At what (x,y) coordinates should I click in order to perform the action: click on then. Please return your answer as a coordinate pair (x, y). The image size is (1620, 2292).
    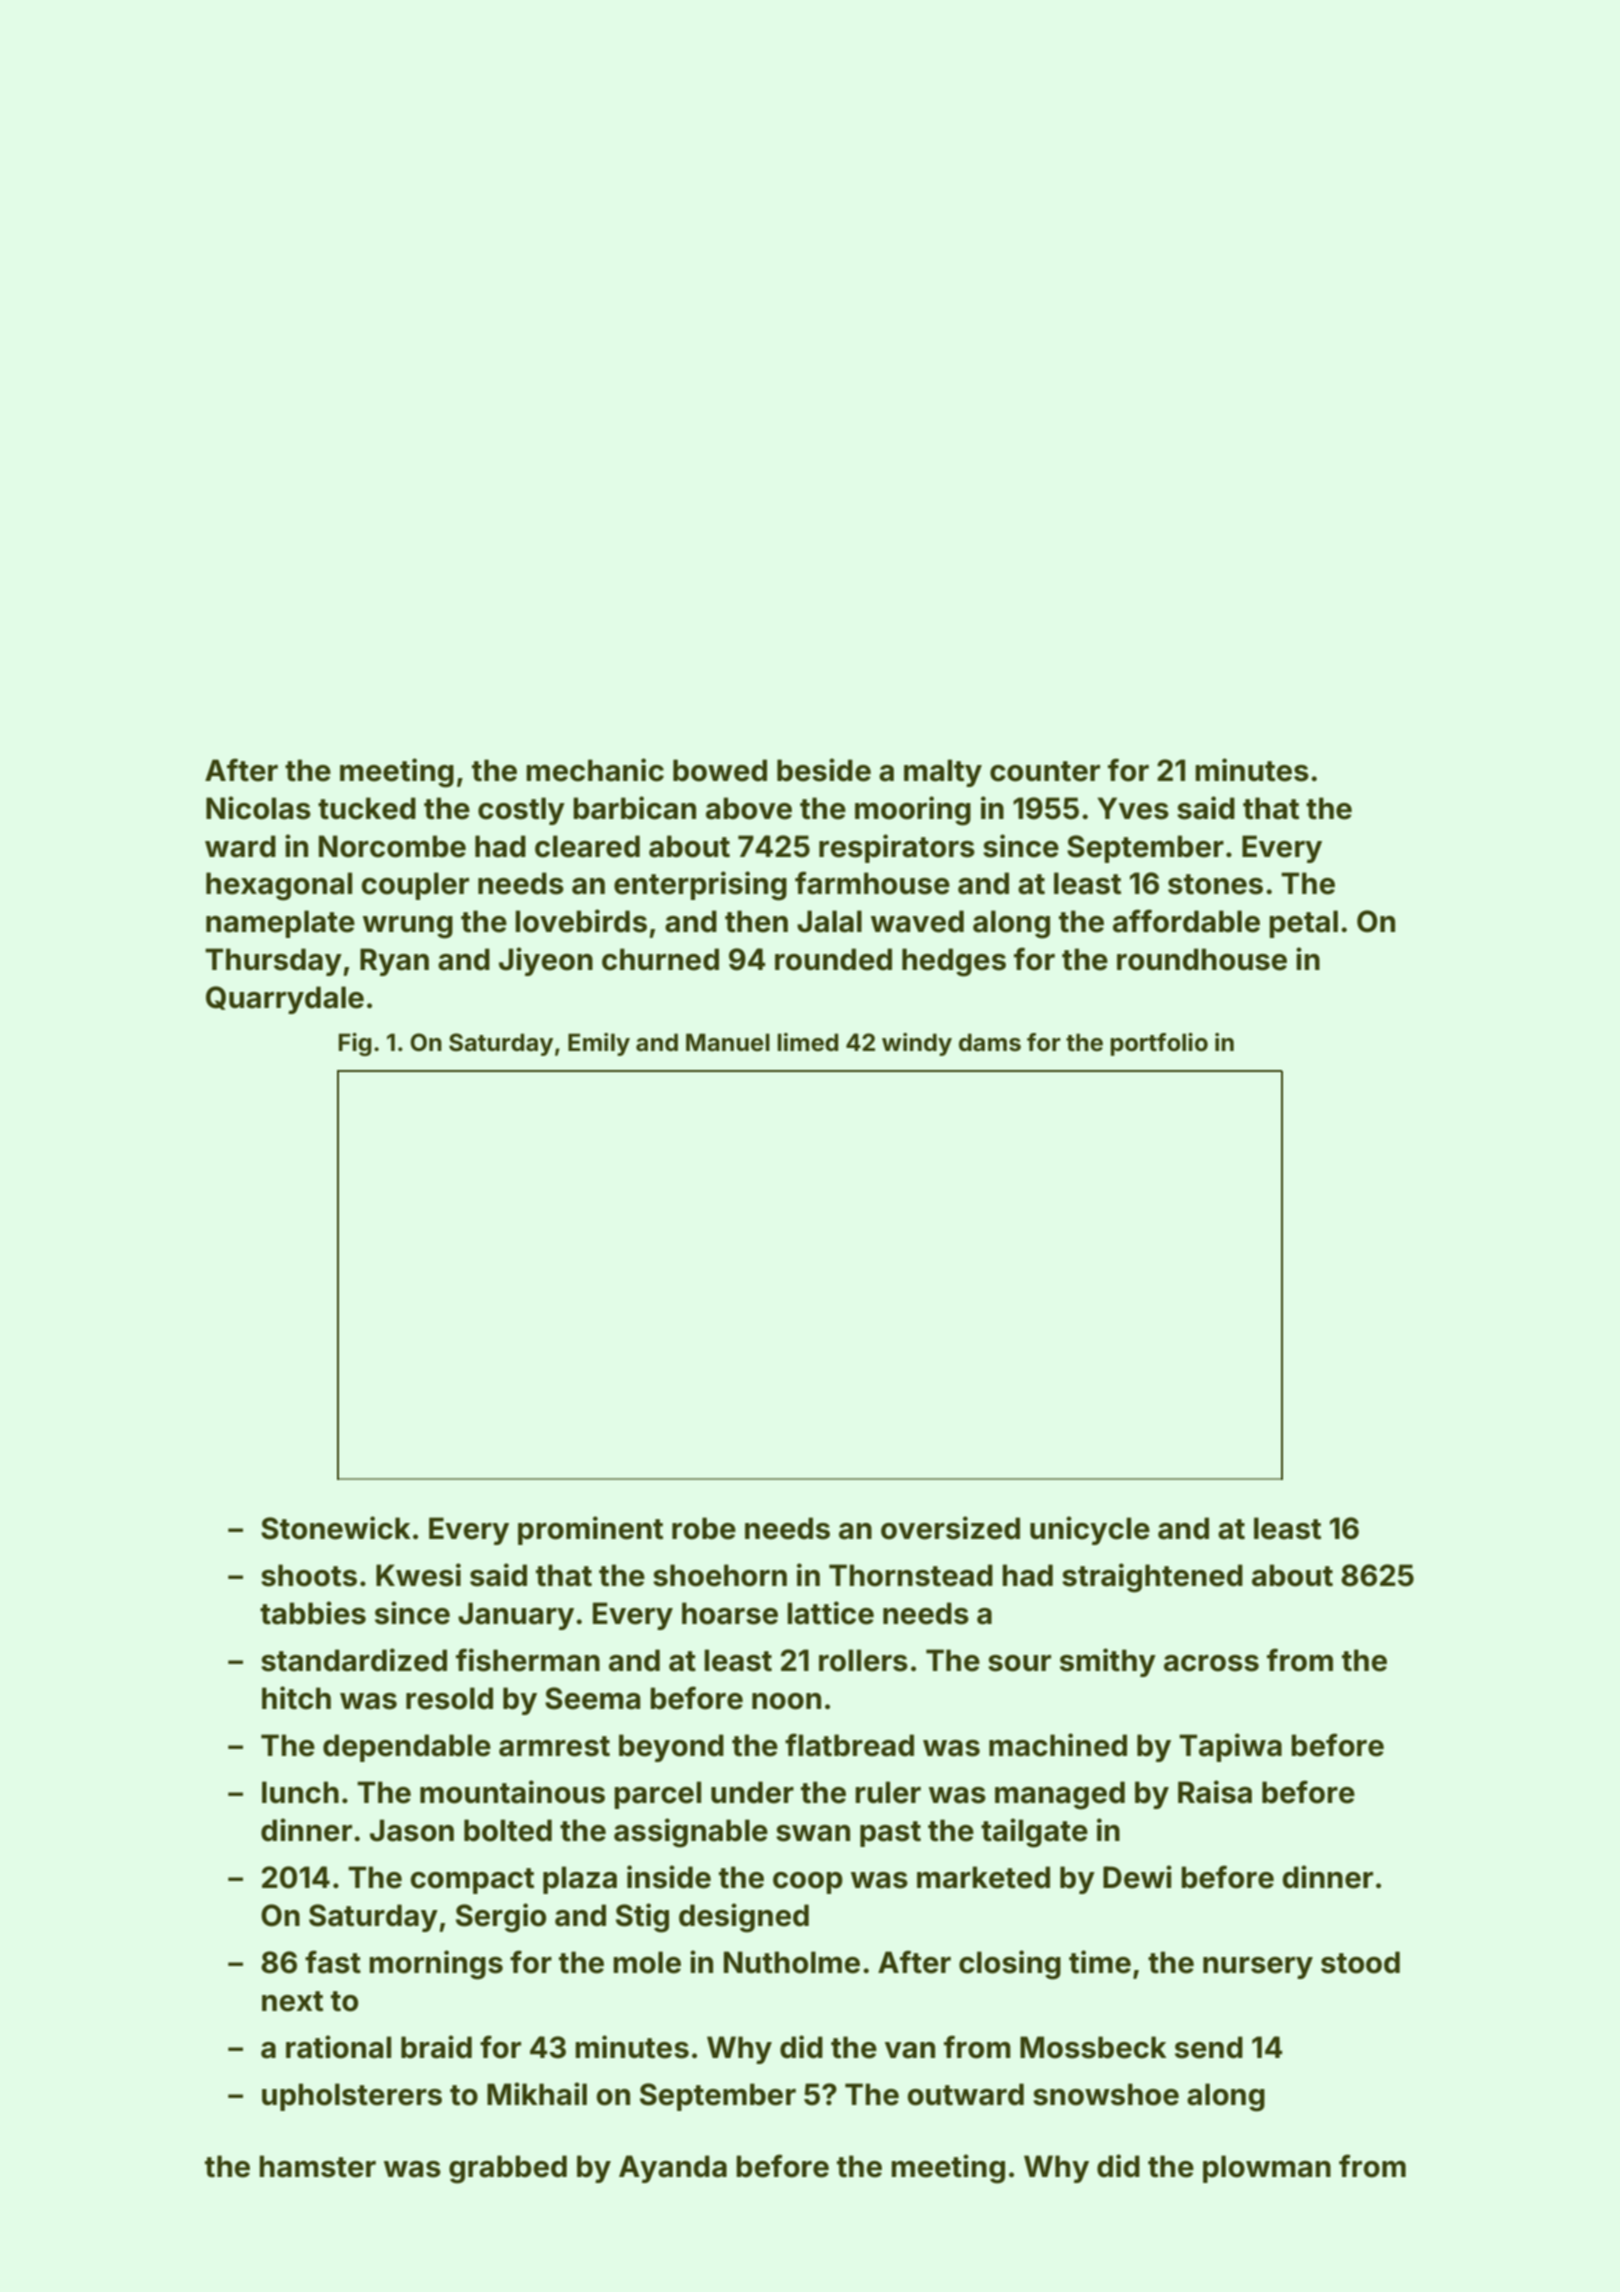
    Looking at the image, I should click on (756, 921).
